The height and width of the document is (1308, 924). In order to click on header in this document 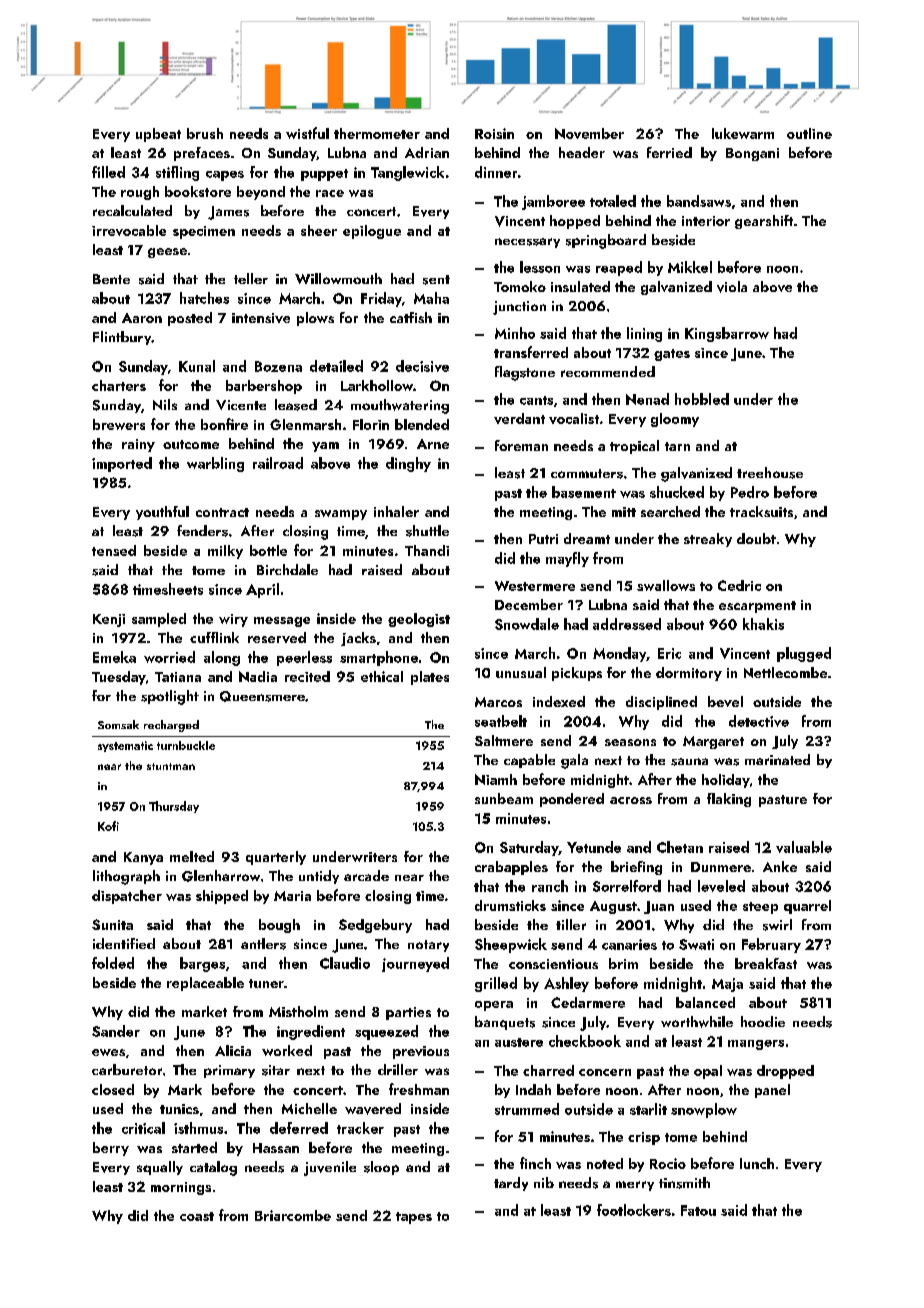, I will do `click(582, 152)`.
